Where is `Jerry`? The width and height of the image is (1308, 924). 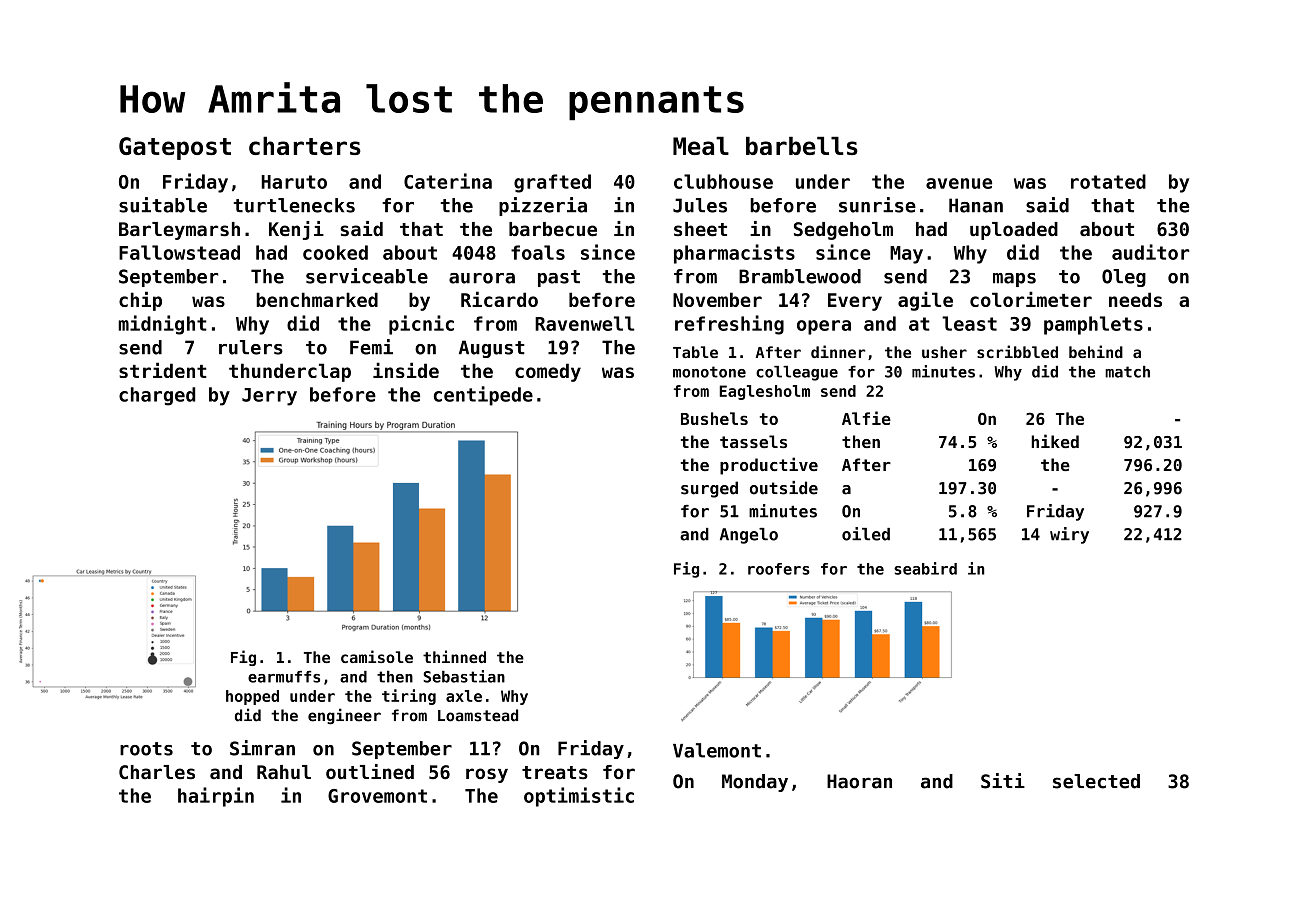
Jerry is located at coordinates (269, 397).
